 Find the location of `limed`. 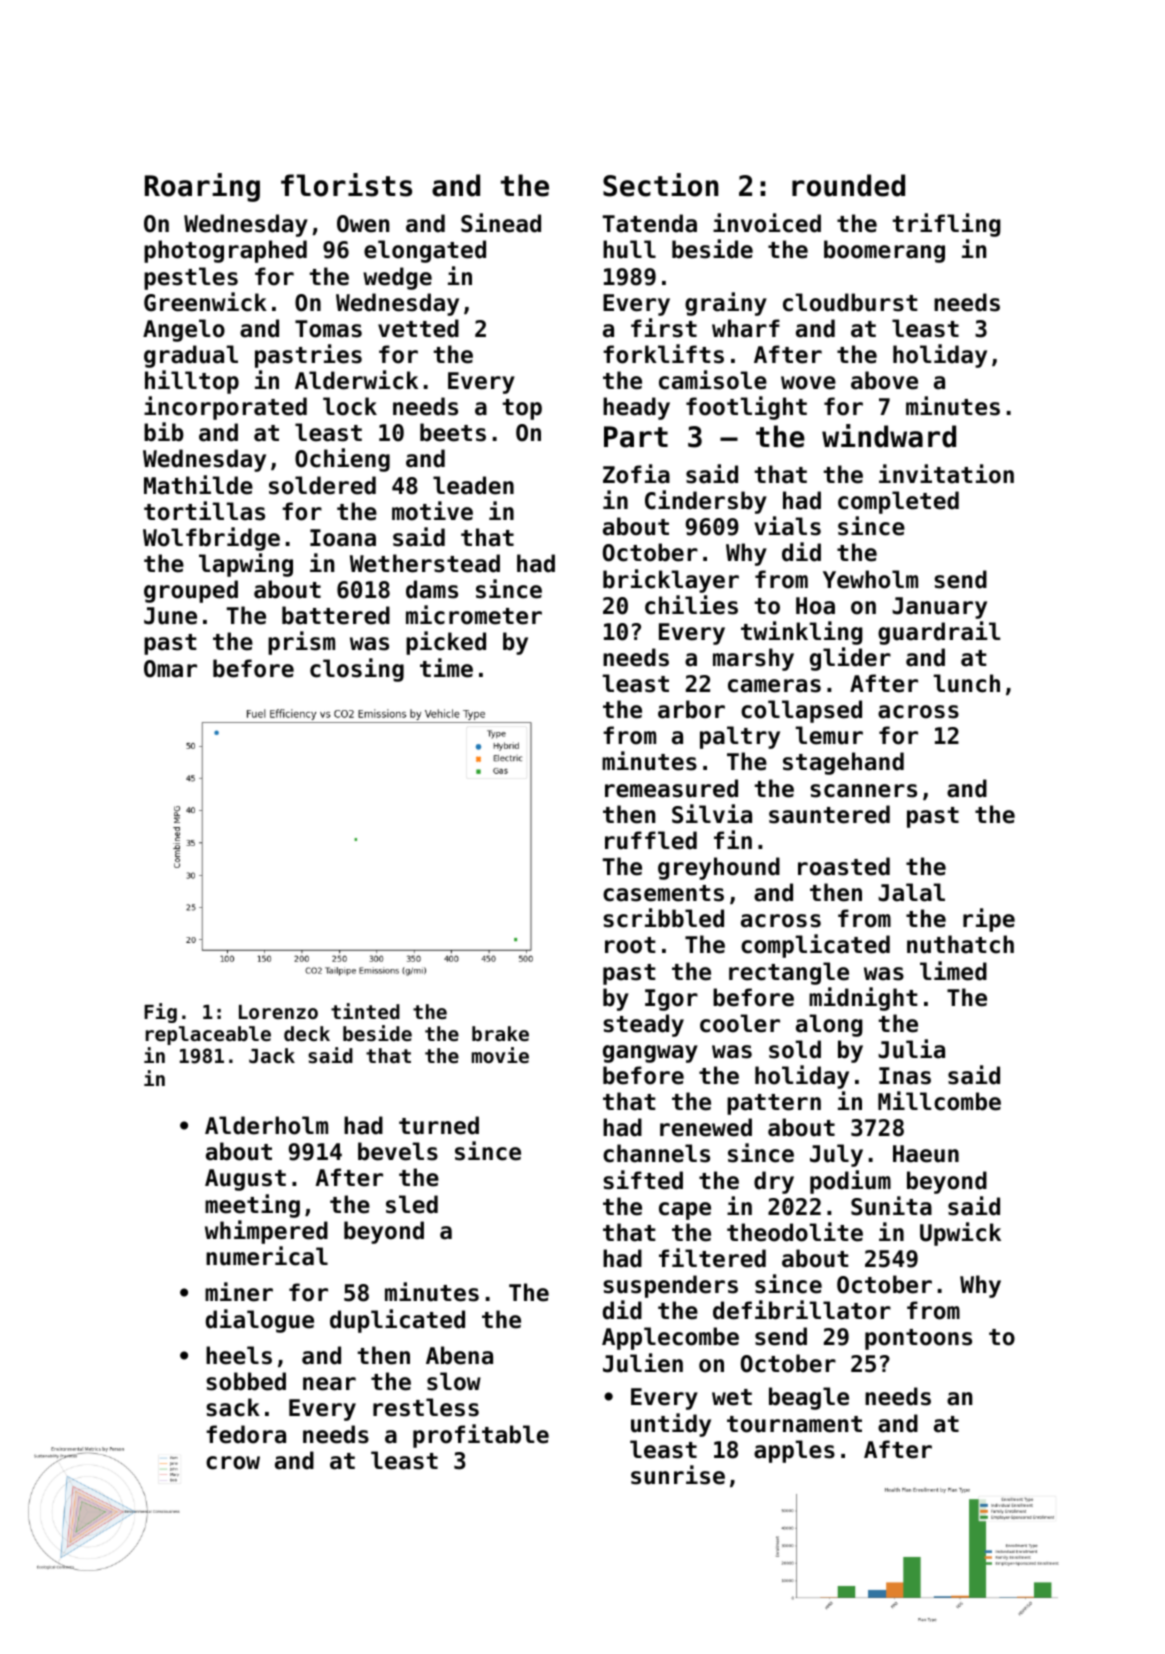

limed is located at coordinates (953, 971).
